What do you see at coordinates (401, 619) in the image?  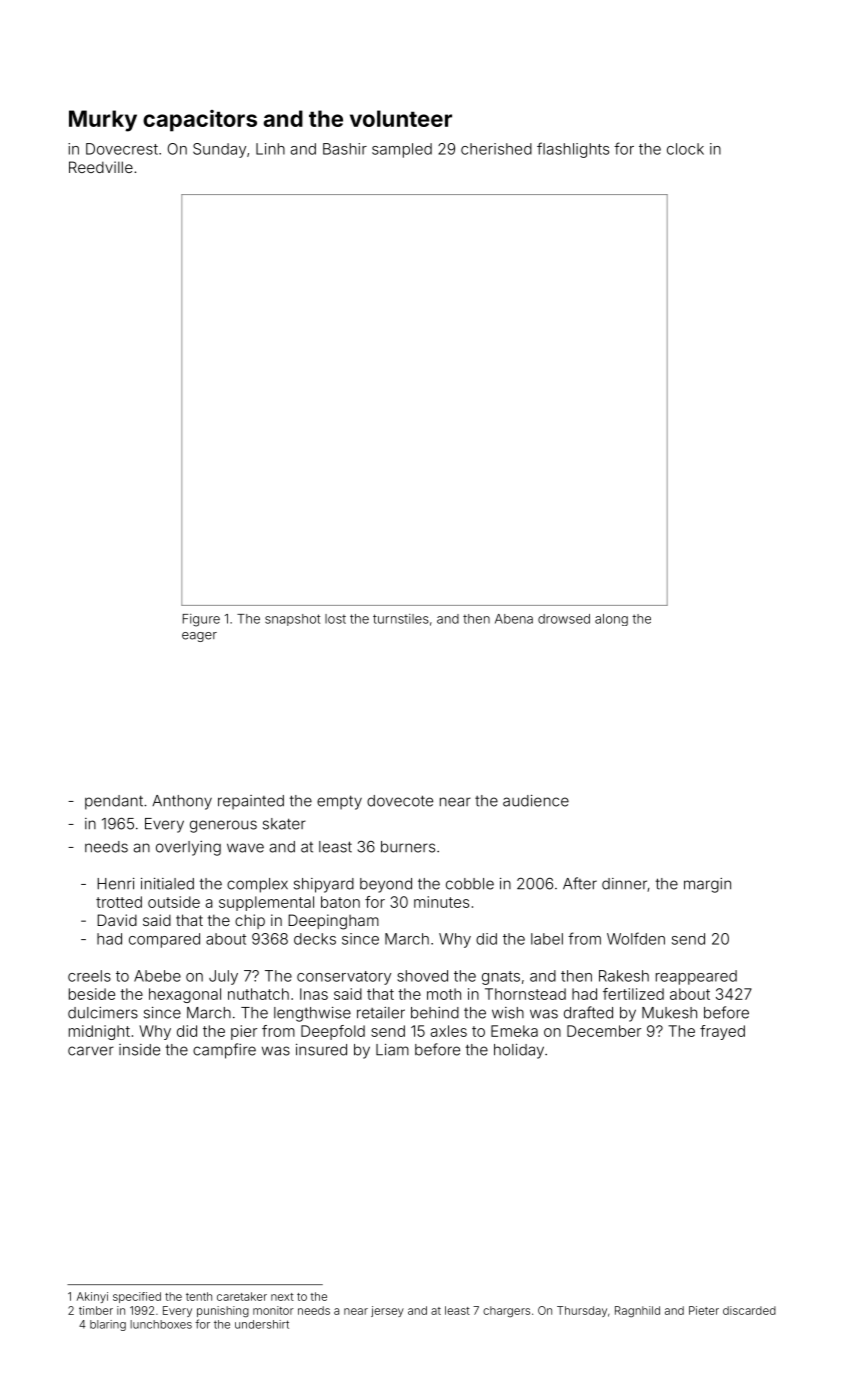 I see `turnstiles` at bounding box center [401, 619].
